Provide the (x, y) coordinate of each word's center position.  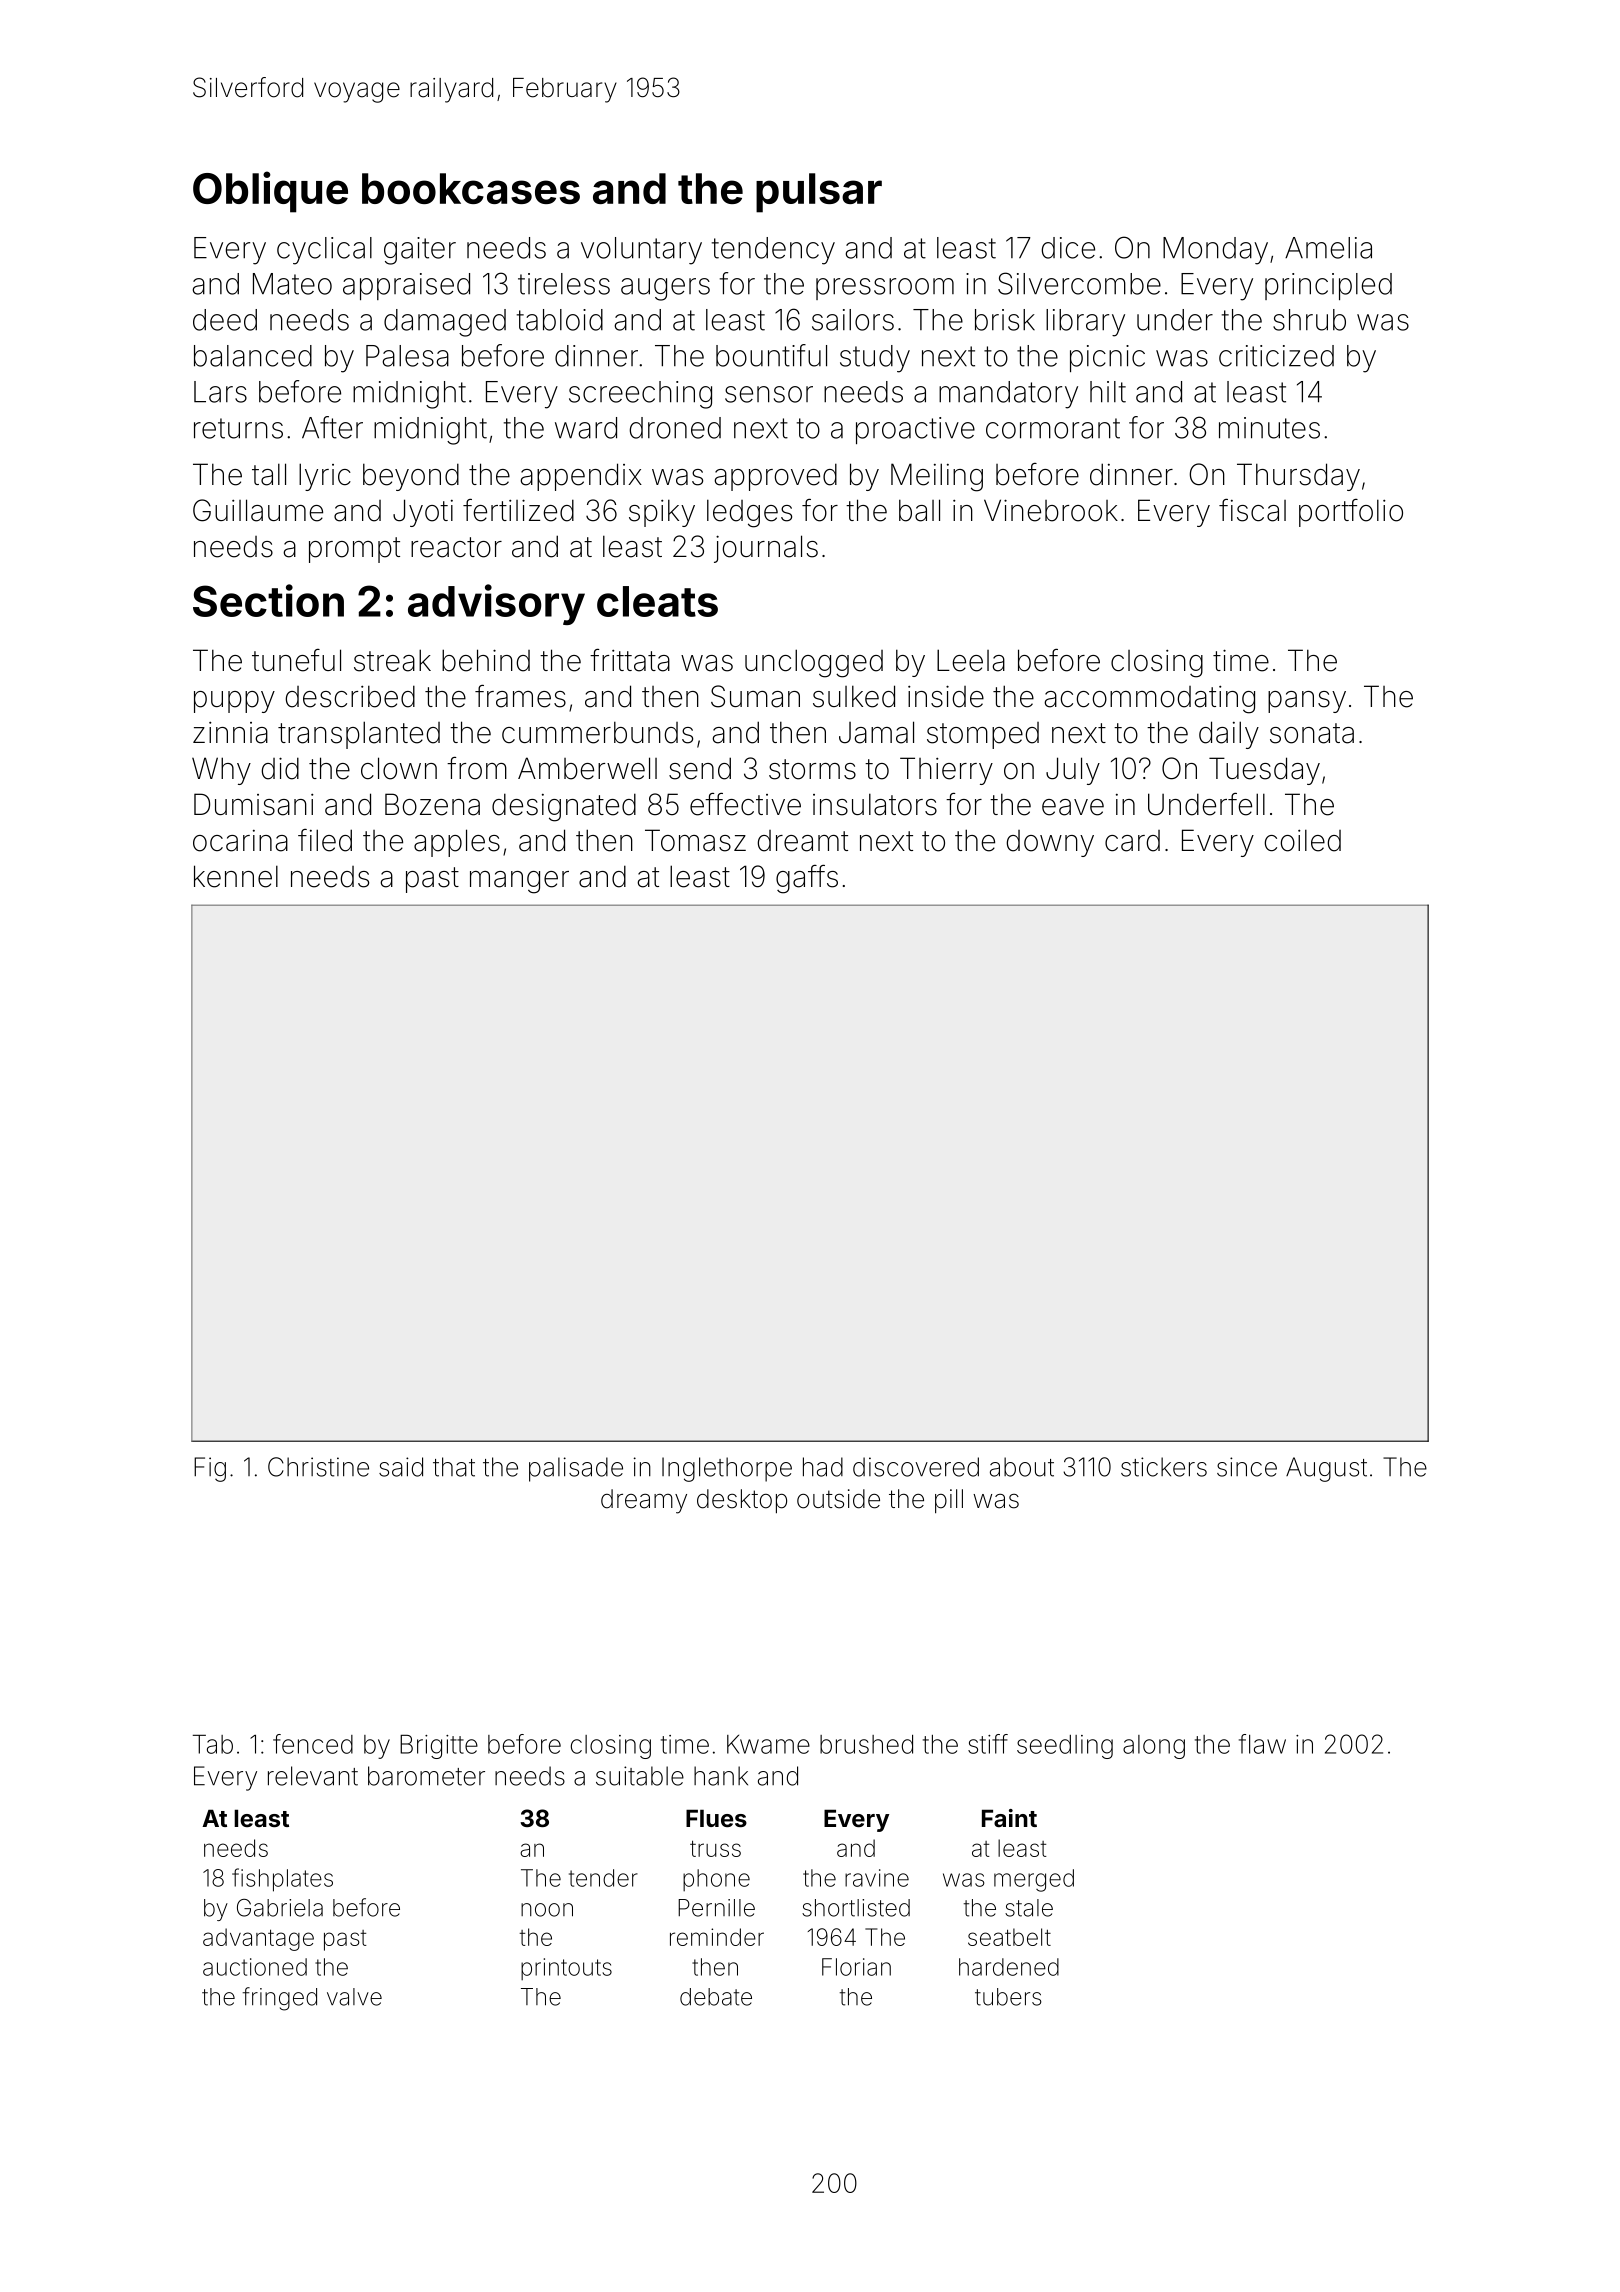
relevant (313, 1776)
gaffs (807, 879)
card (1132, 841)
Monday (1215, 251)
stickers (1164, 1467)
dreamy (644, 1501)
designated (564, 807)
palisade (576, 1469)
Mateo (292, 284)
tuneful (296, 660)
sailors (853, 320)
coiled (1303, 840)
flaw (1262, 1744)
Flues (716, 1818)
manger (519, 882)
